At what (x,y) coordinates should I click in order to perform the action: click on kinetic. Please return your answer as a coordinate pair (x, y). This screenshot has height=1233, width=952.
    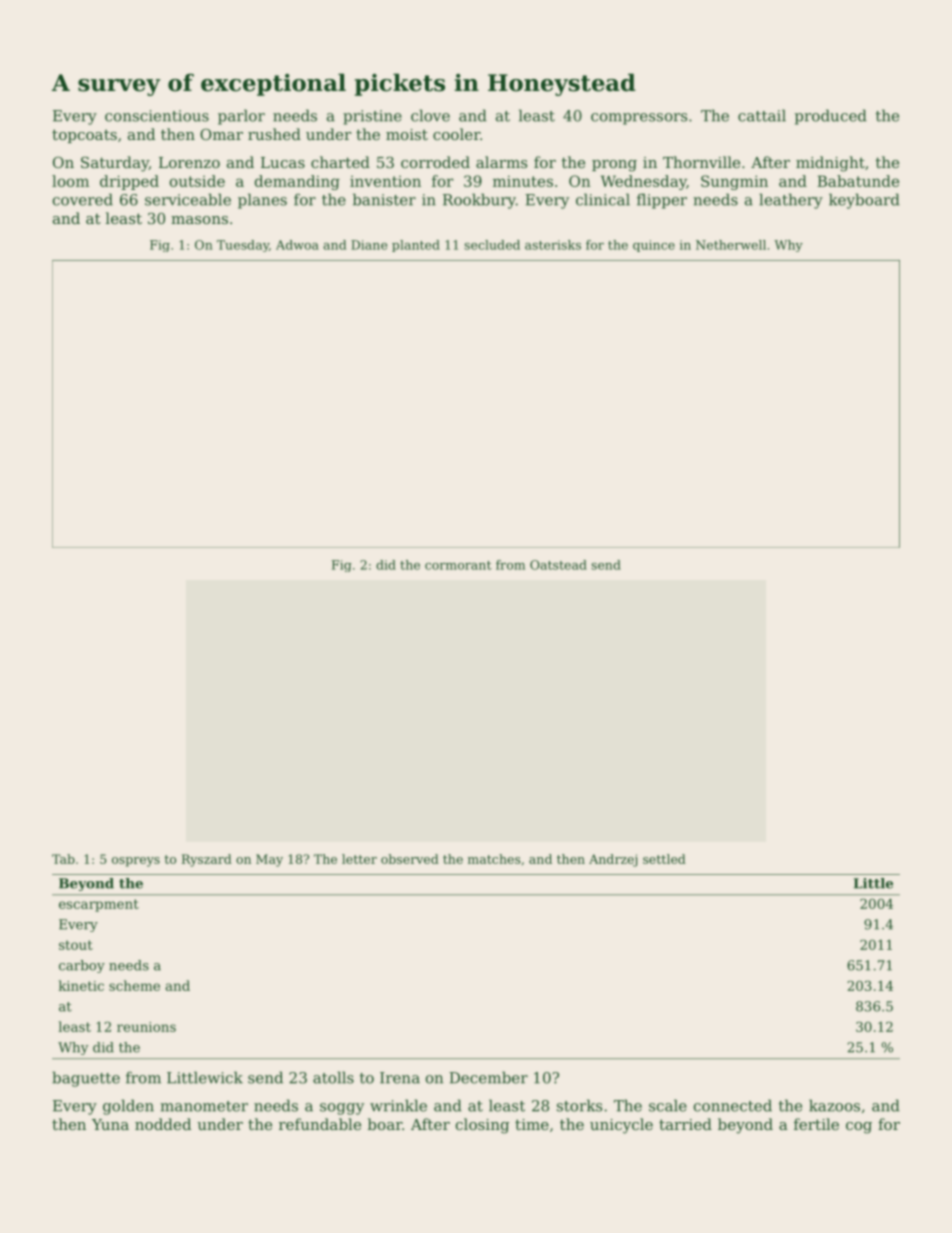
    Looking at the image, I should click on (81, 985).
